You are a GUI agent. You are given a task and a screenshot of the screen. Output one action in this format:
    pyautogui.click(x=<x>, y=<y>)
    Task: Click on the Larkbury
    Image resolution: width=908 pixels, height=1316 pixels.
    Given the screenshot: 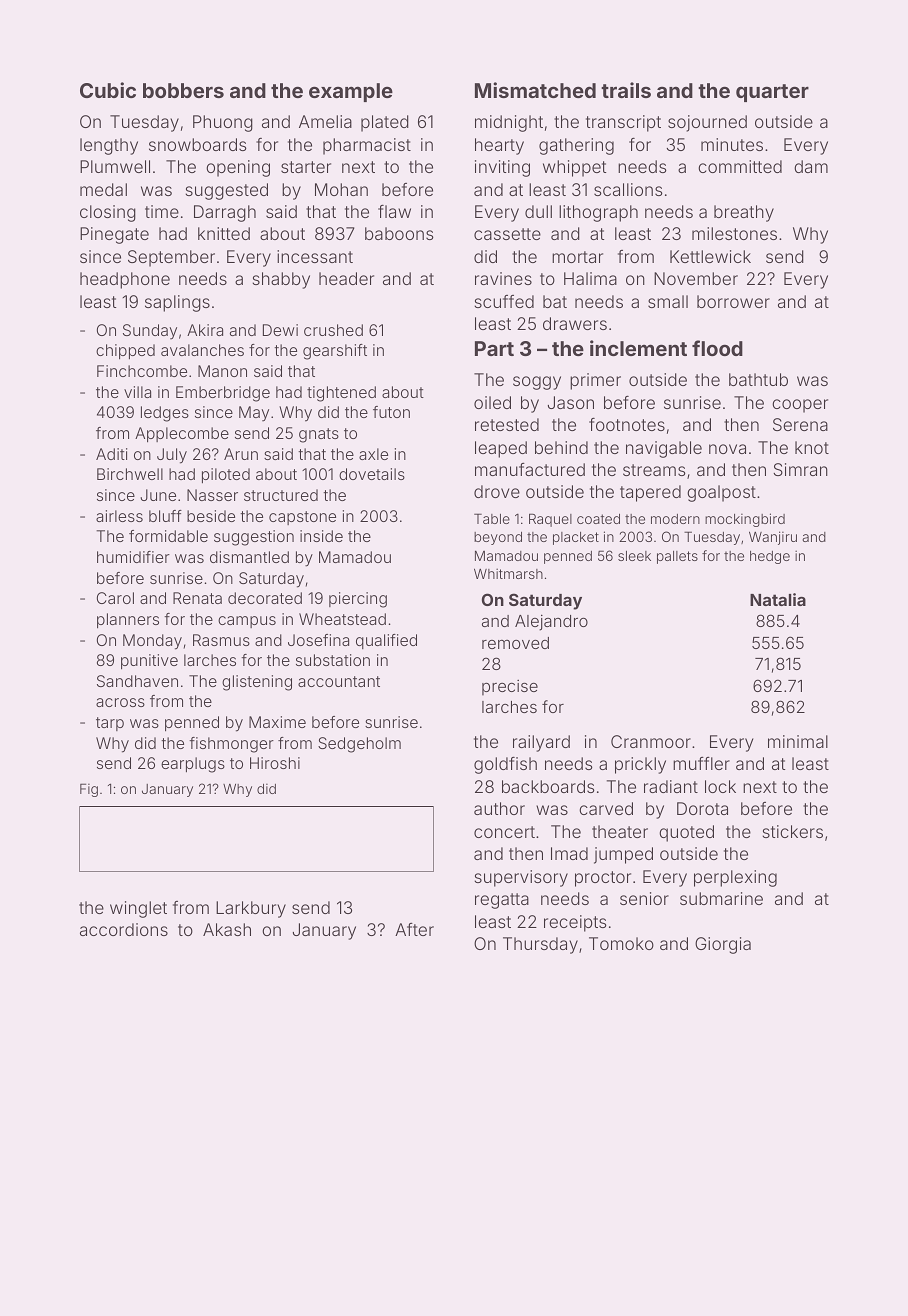 What is the action you would take?
    pyautogui.click(x=251, y=909)
